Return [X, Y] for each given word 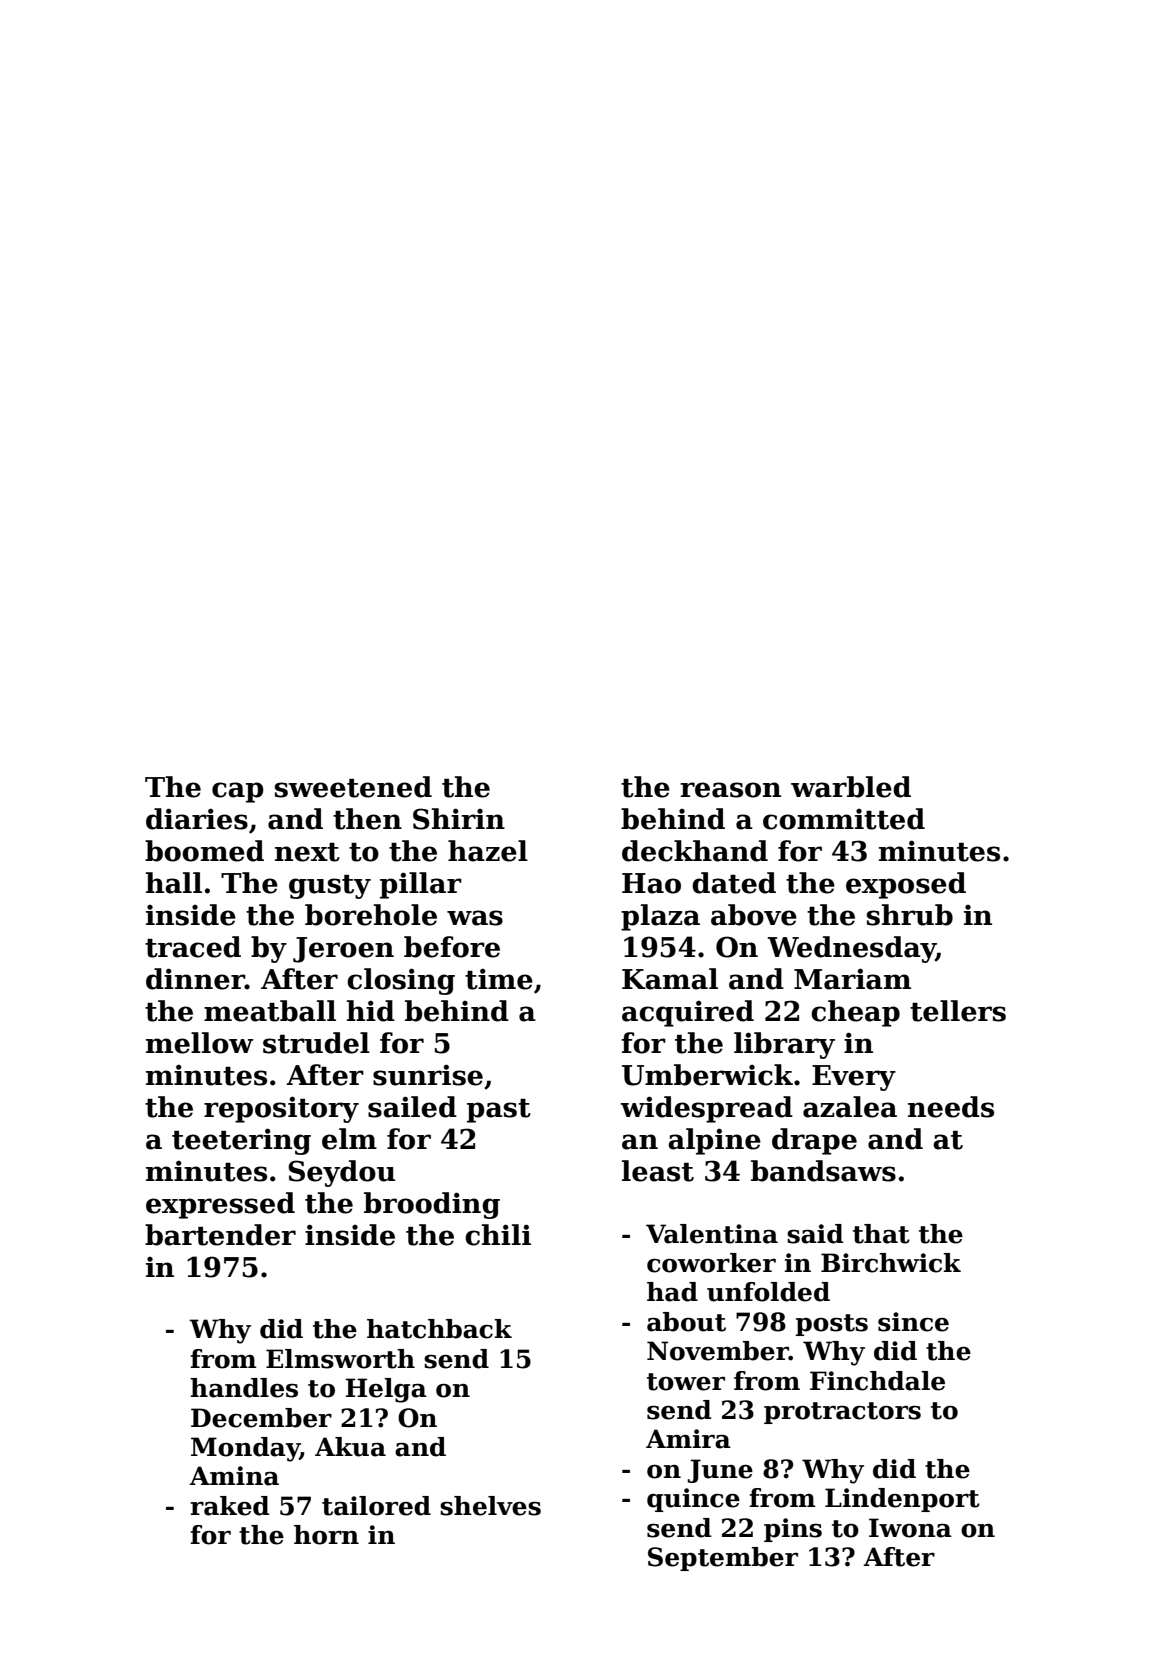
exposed [906, 885]
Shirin [459, 819]
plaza [660, 917]
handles [244, 1388]
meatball [270, 1011]
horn [326, 1535]
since [913, 1322]
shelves [490, 1506]
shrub [910, 915]
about [686, 1322]
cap [237, 792]
